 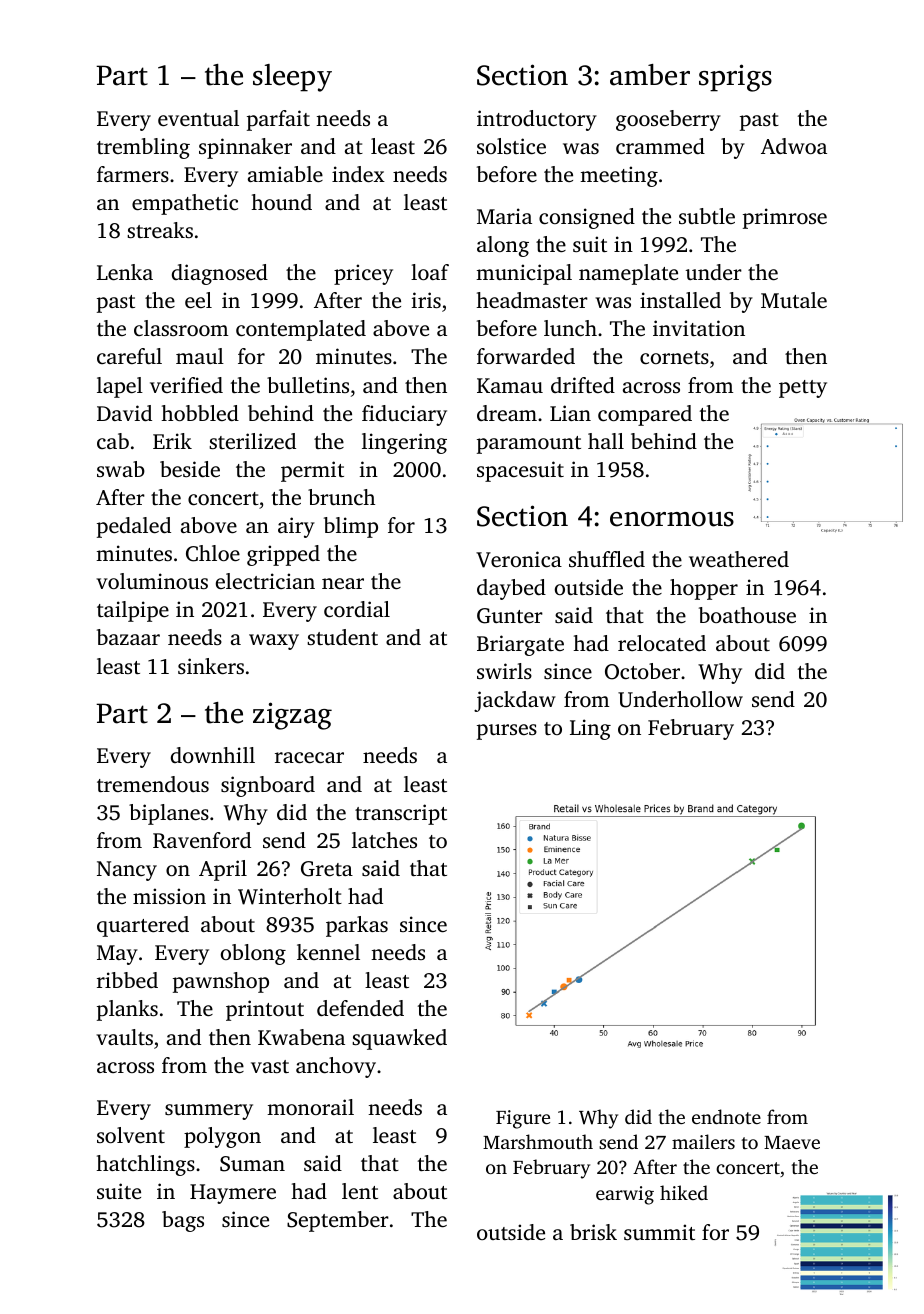 What do you see at coordinates (659, 1232) in the screenshot?
I see `summit` at bounding box center [659, 1232].
